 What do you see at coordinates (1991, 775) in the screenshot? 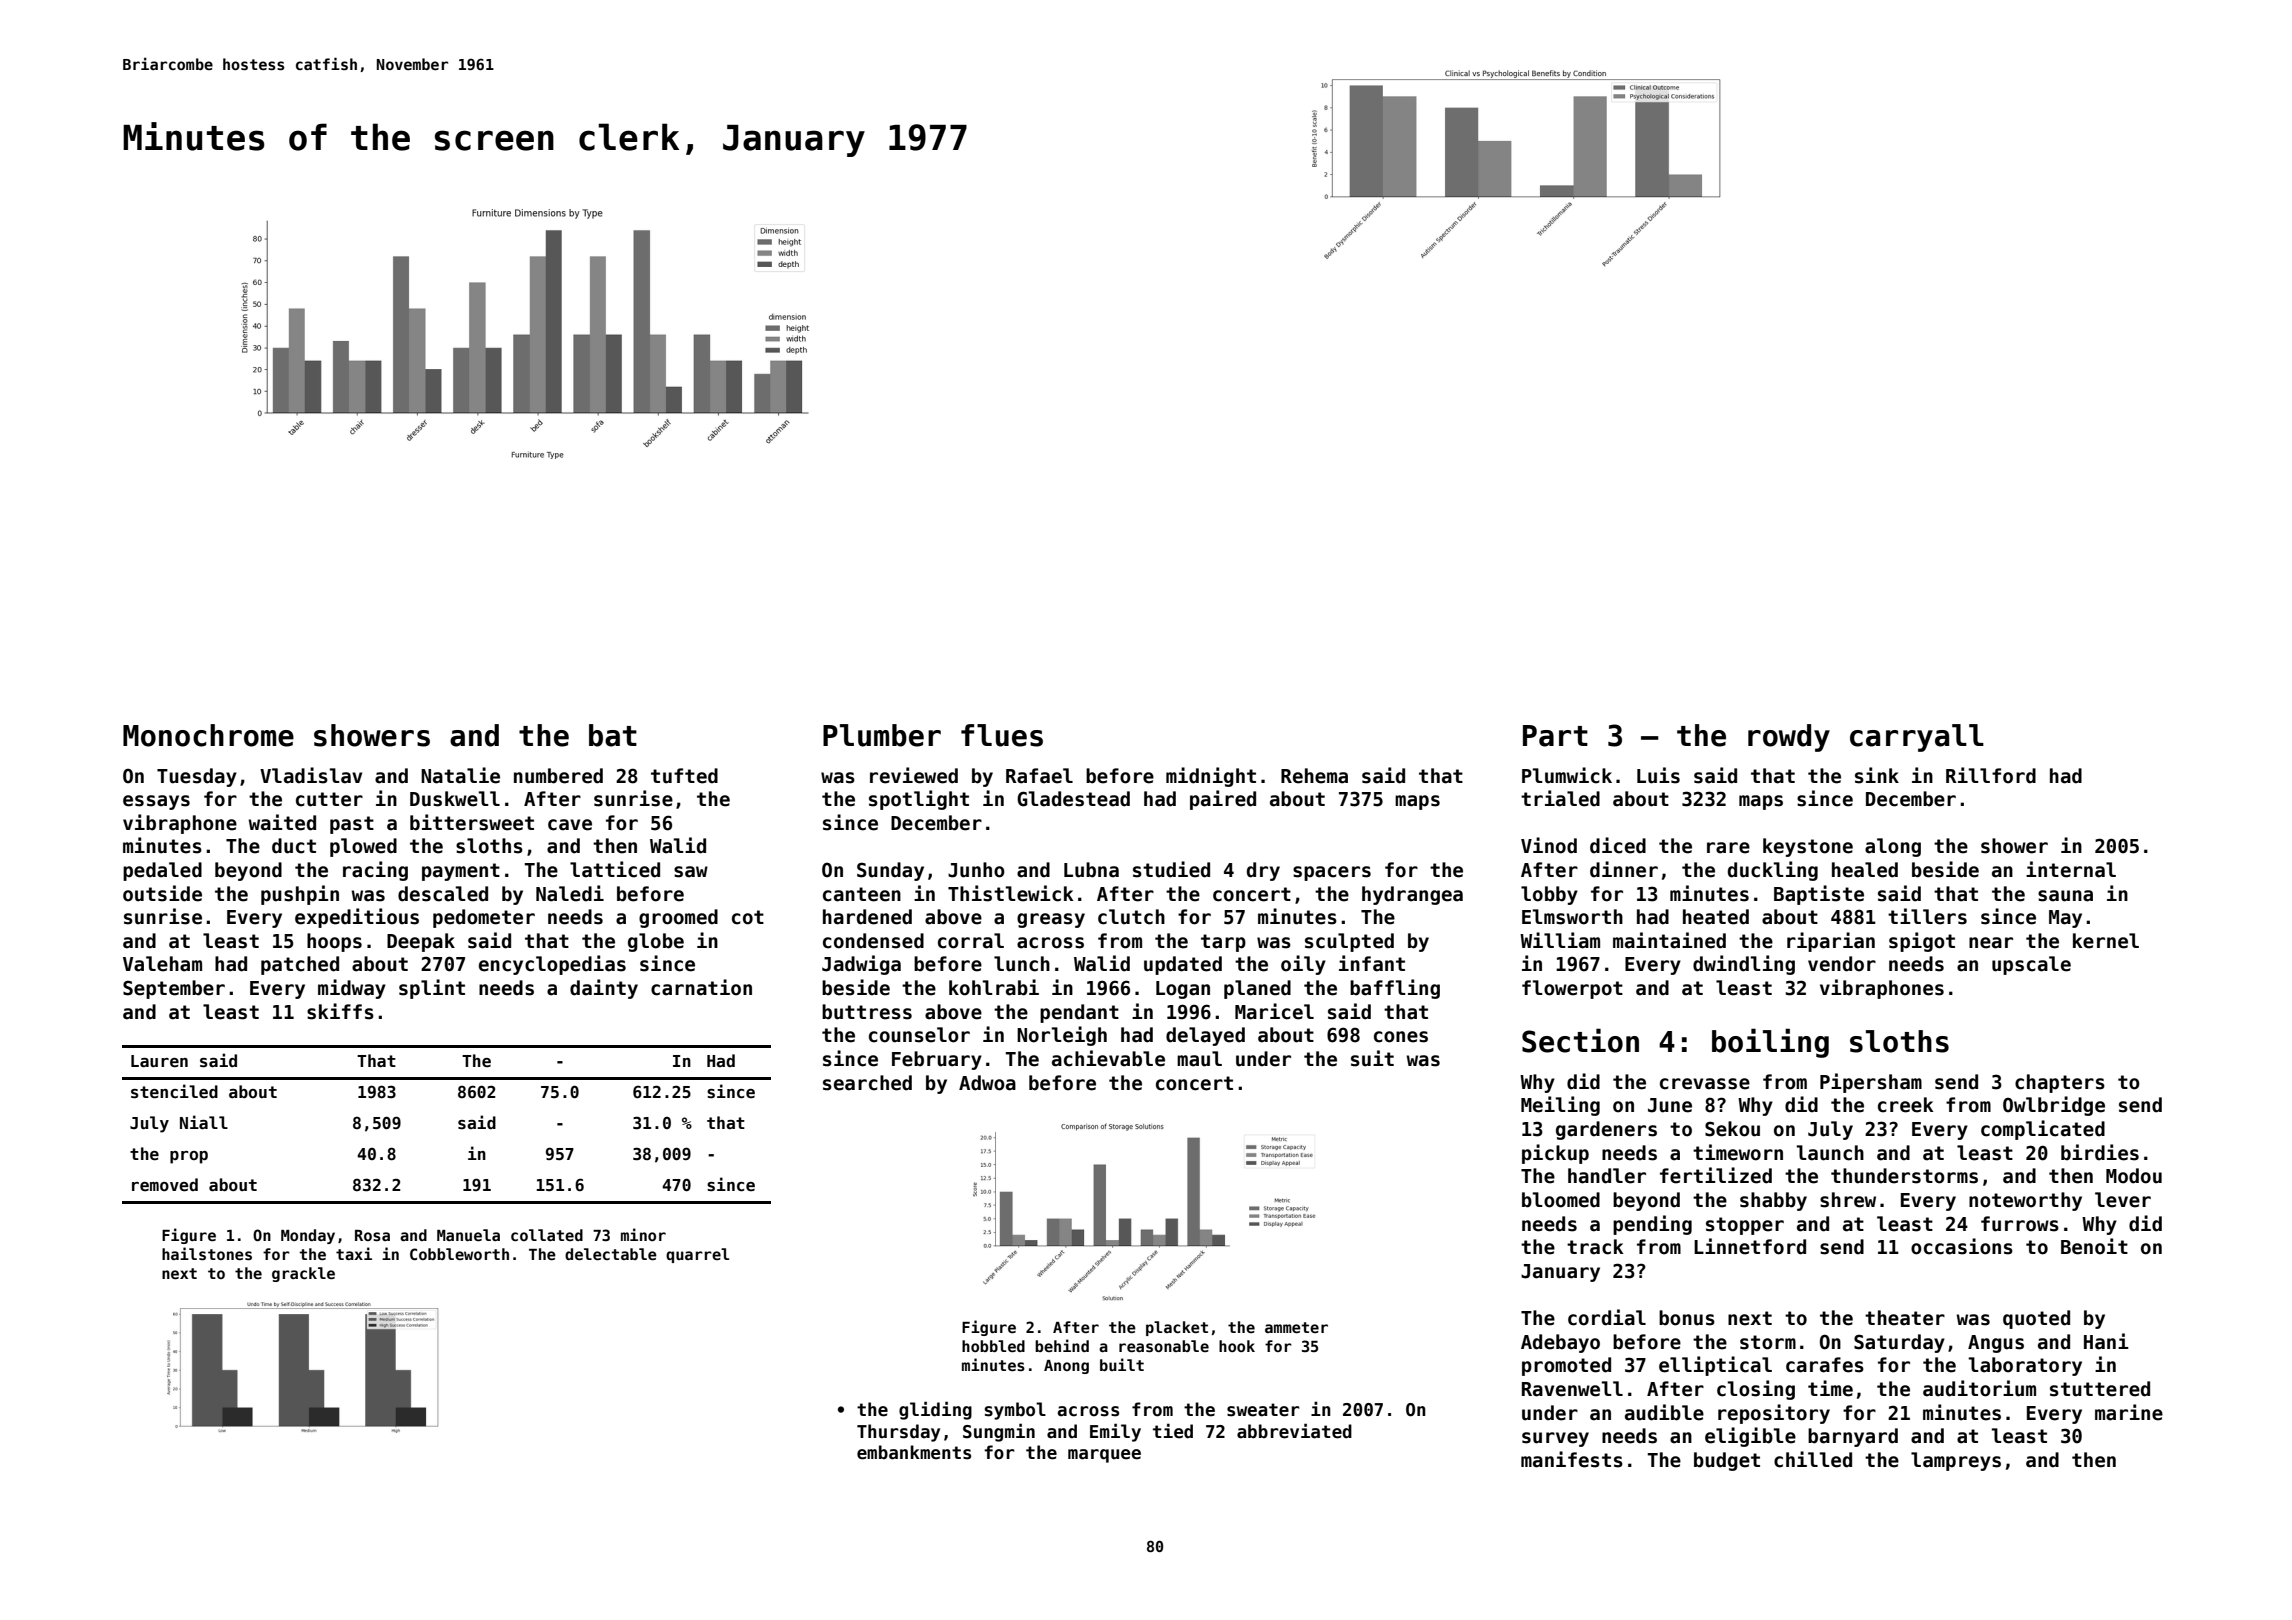
I see `Rillford` at bounding box center [1991, 775].
